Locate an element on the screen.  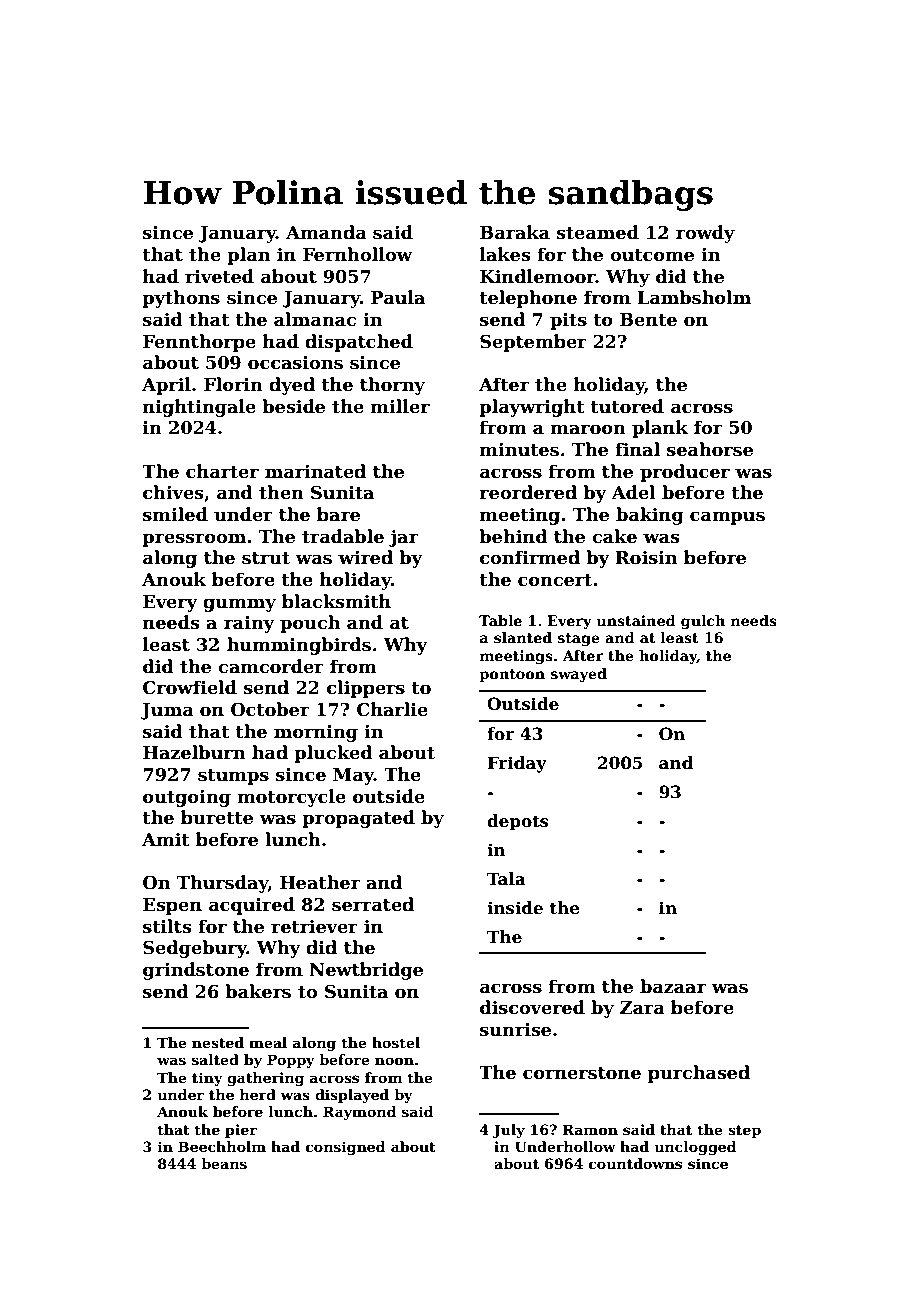
Lambsholm is located at coordinates (694, 297).
